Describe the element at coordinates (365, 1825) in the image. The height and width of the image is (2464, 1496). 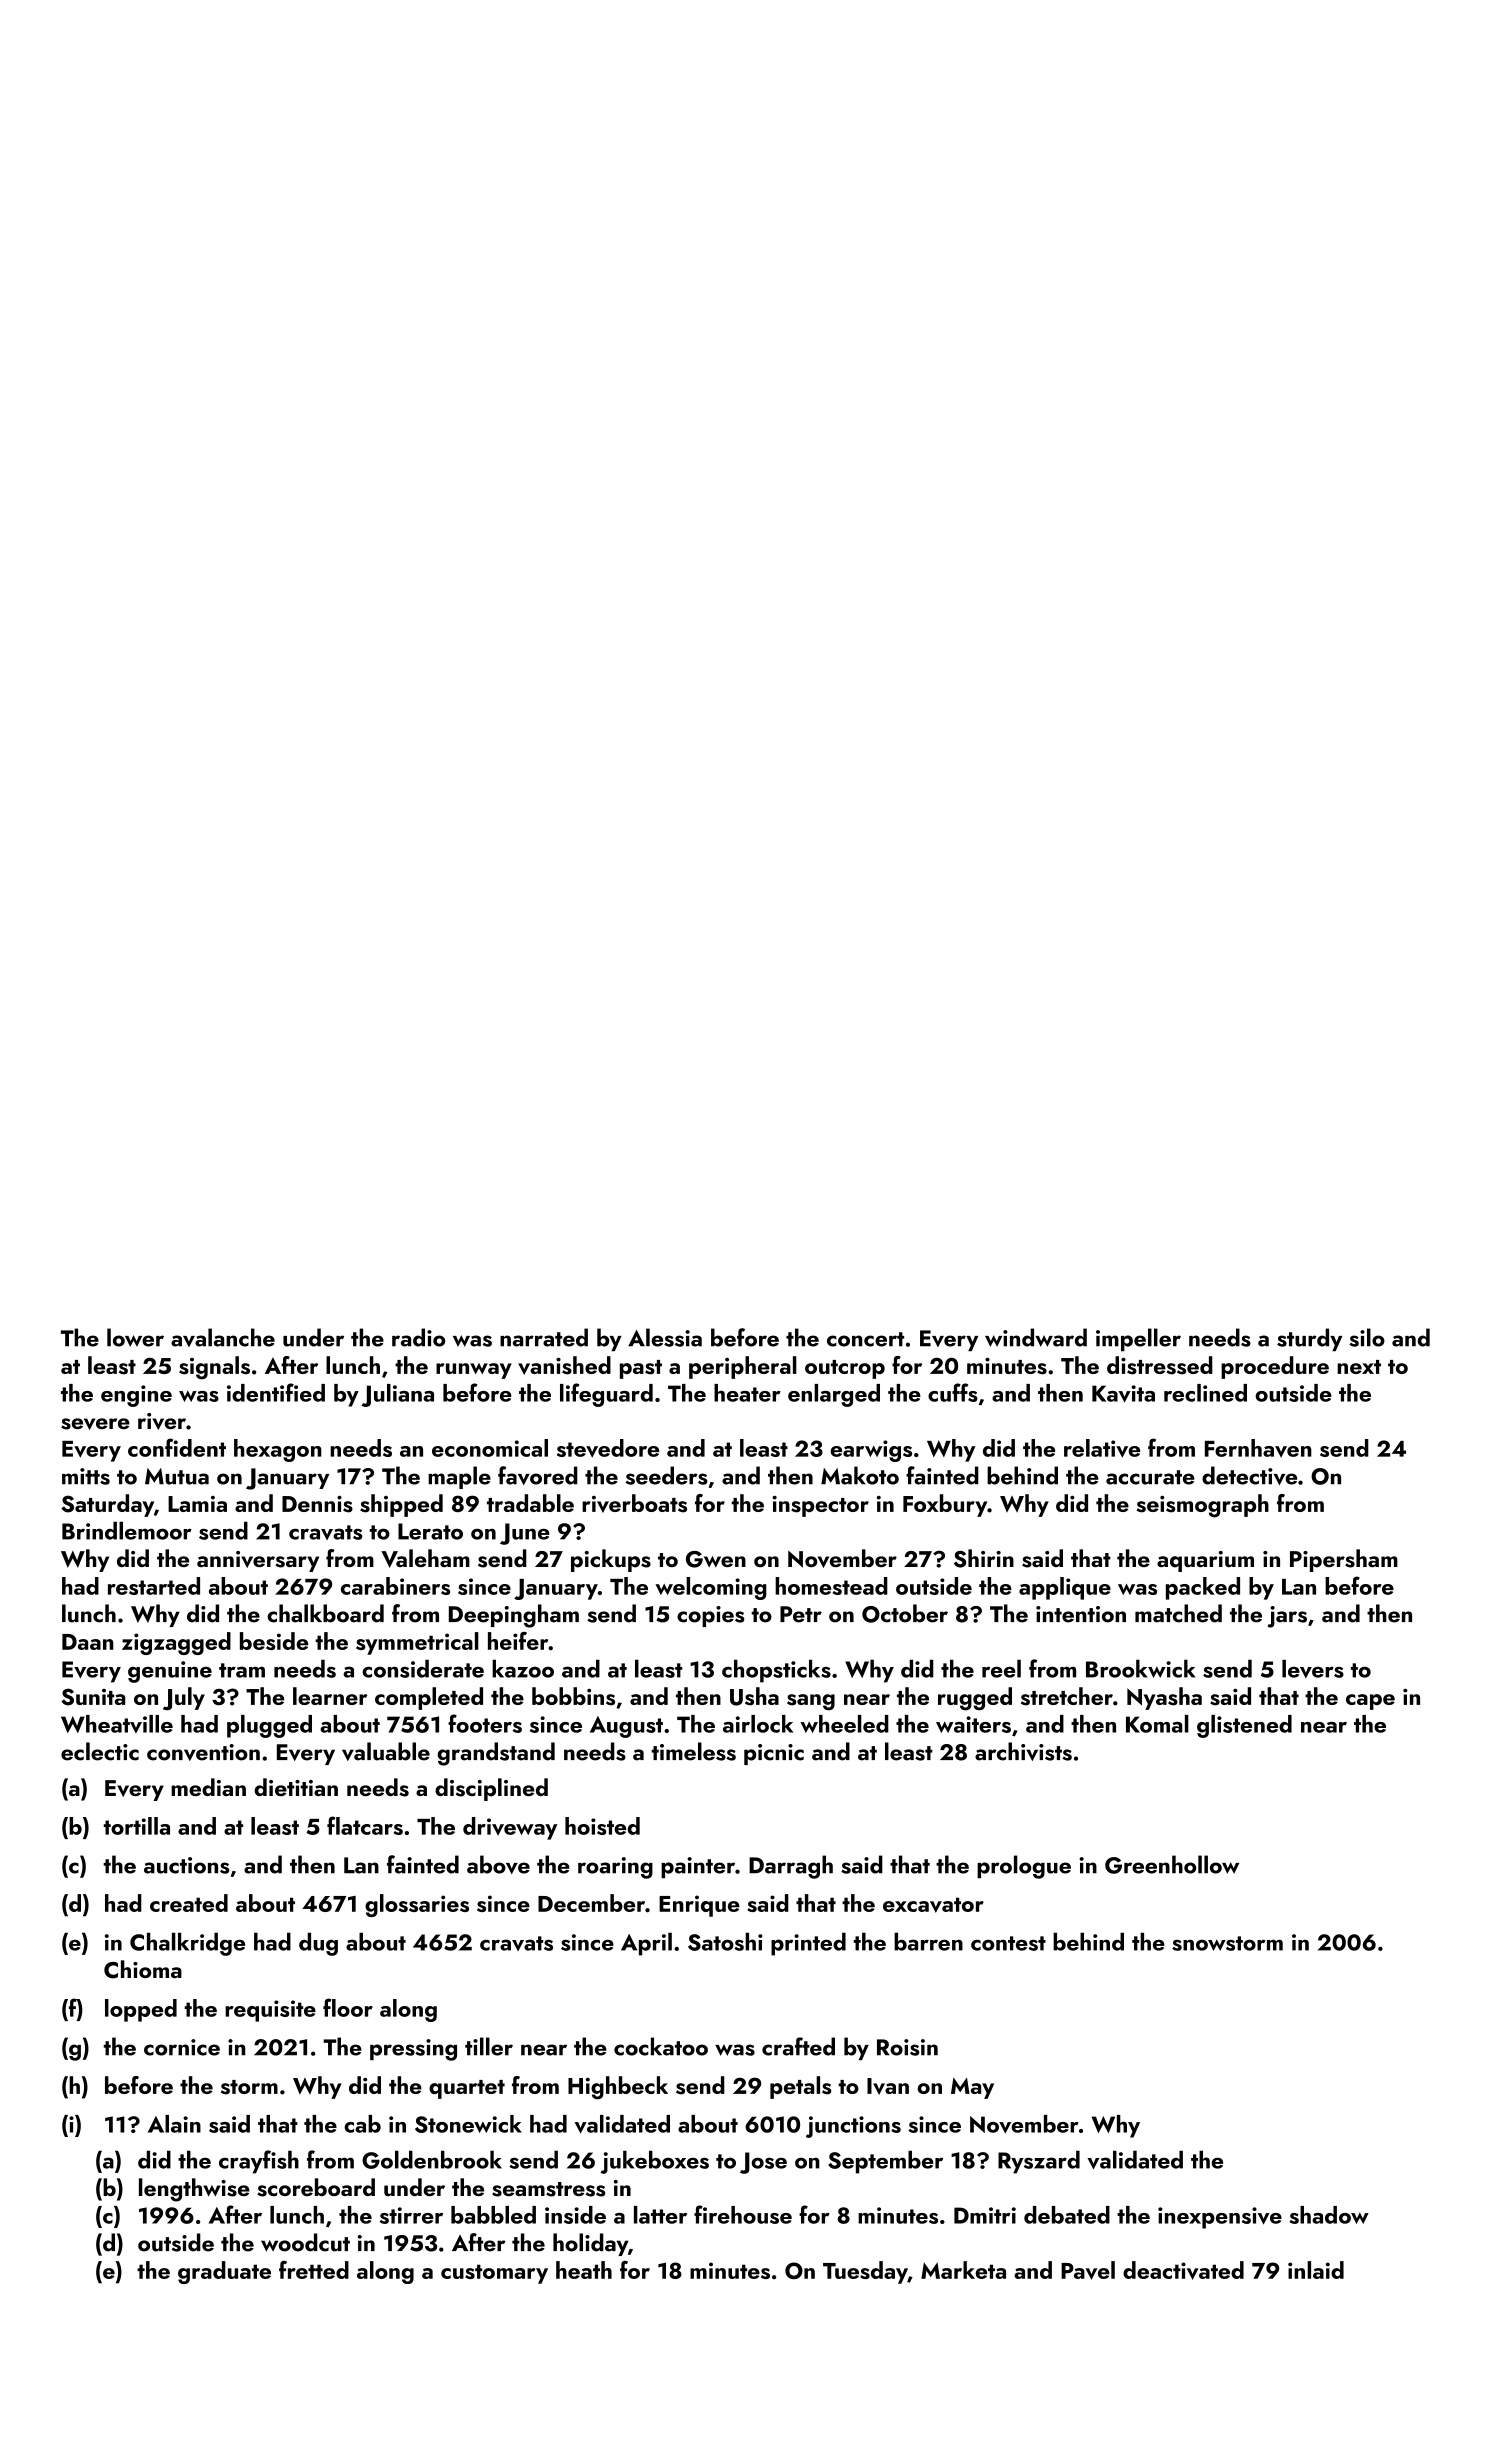
I see `flatcars` at that location.
